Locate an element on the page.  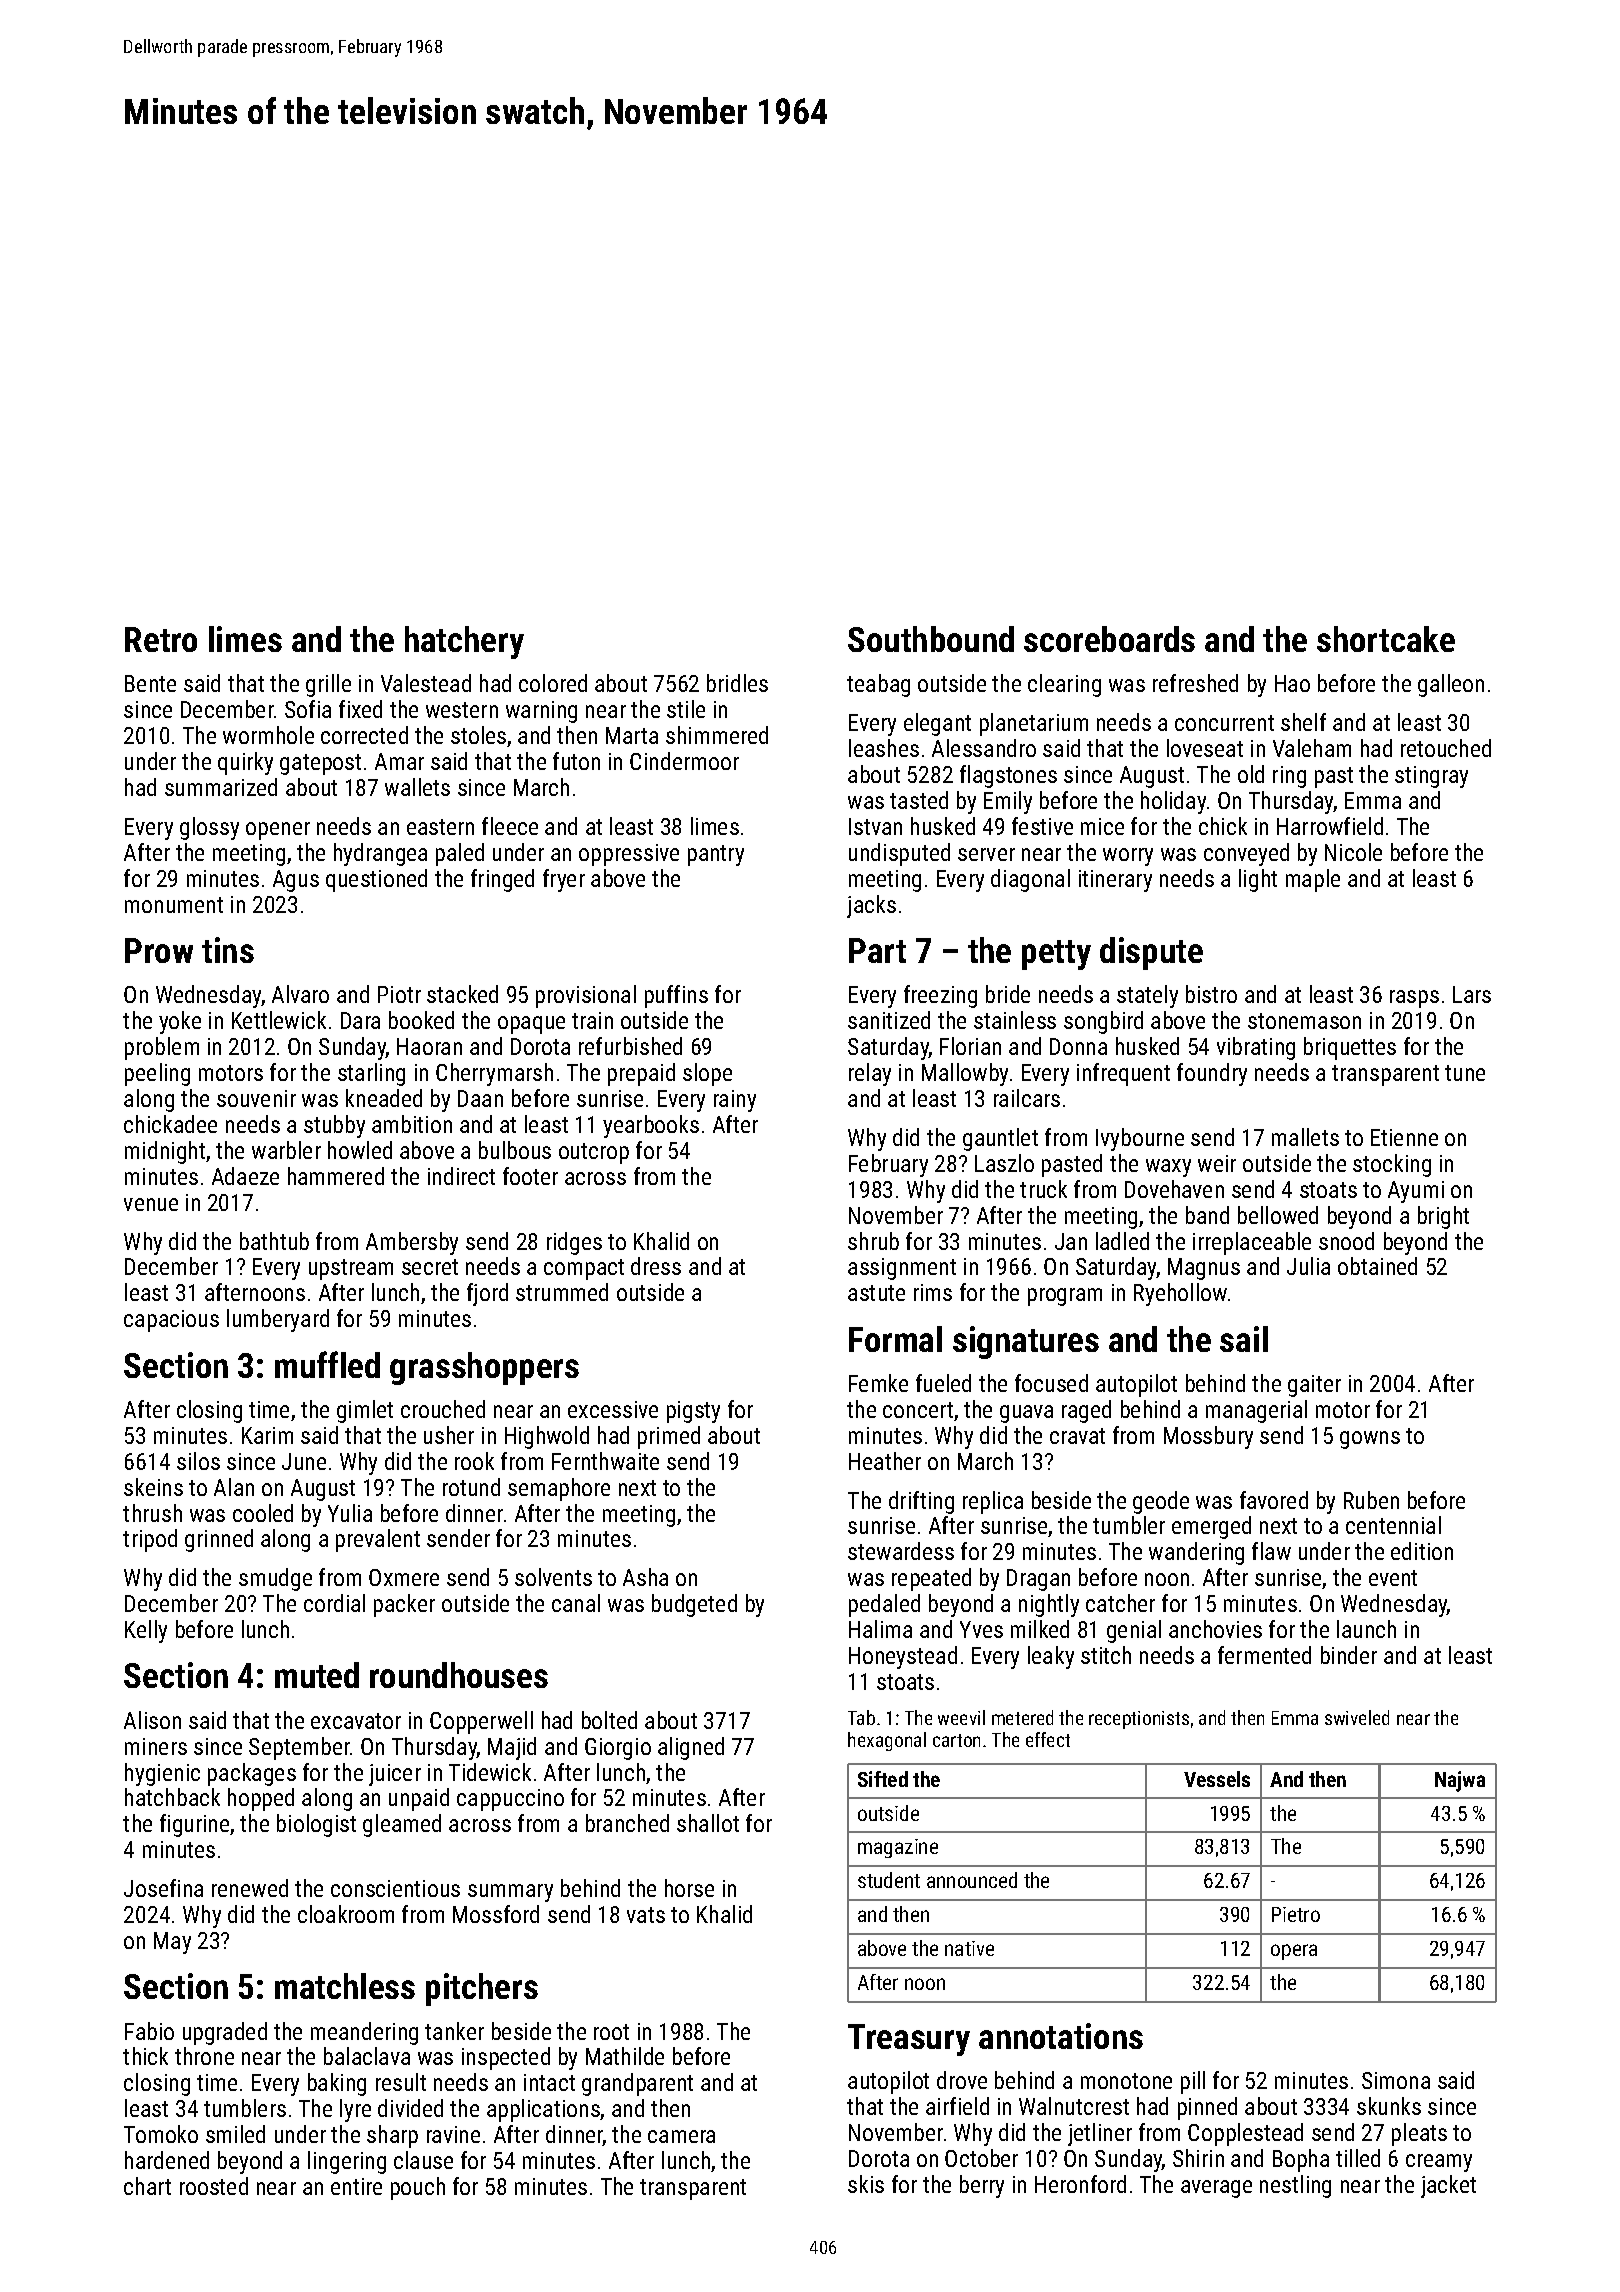
excessive is located at coordinates (613, 1409).
